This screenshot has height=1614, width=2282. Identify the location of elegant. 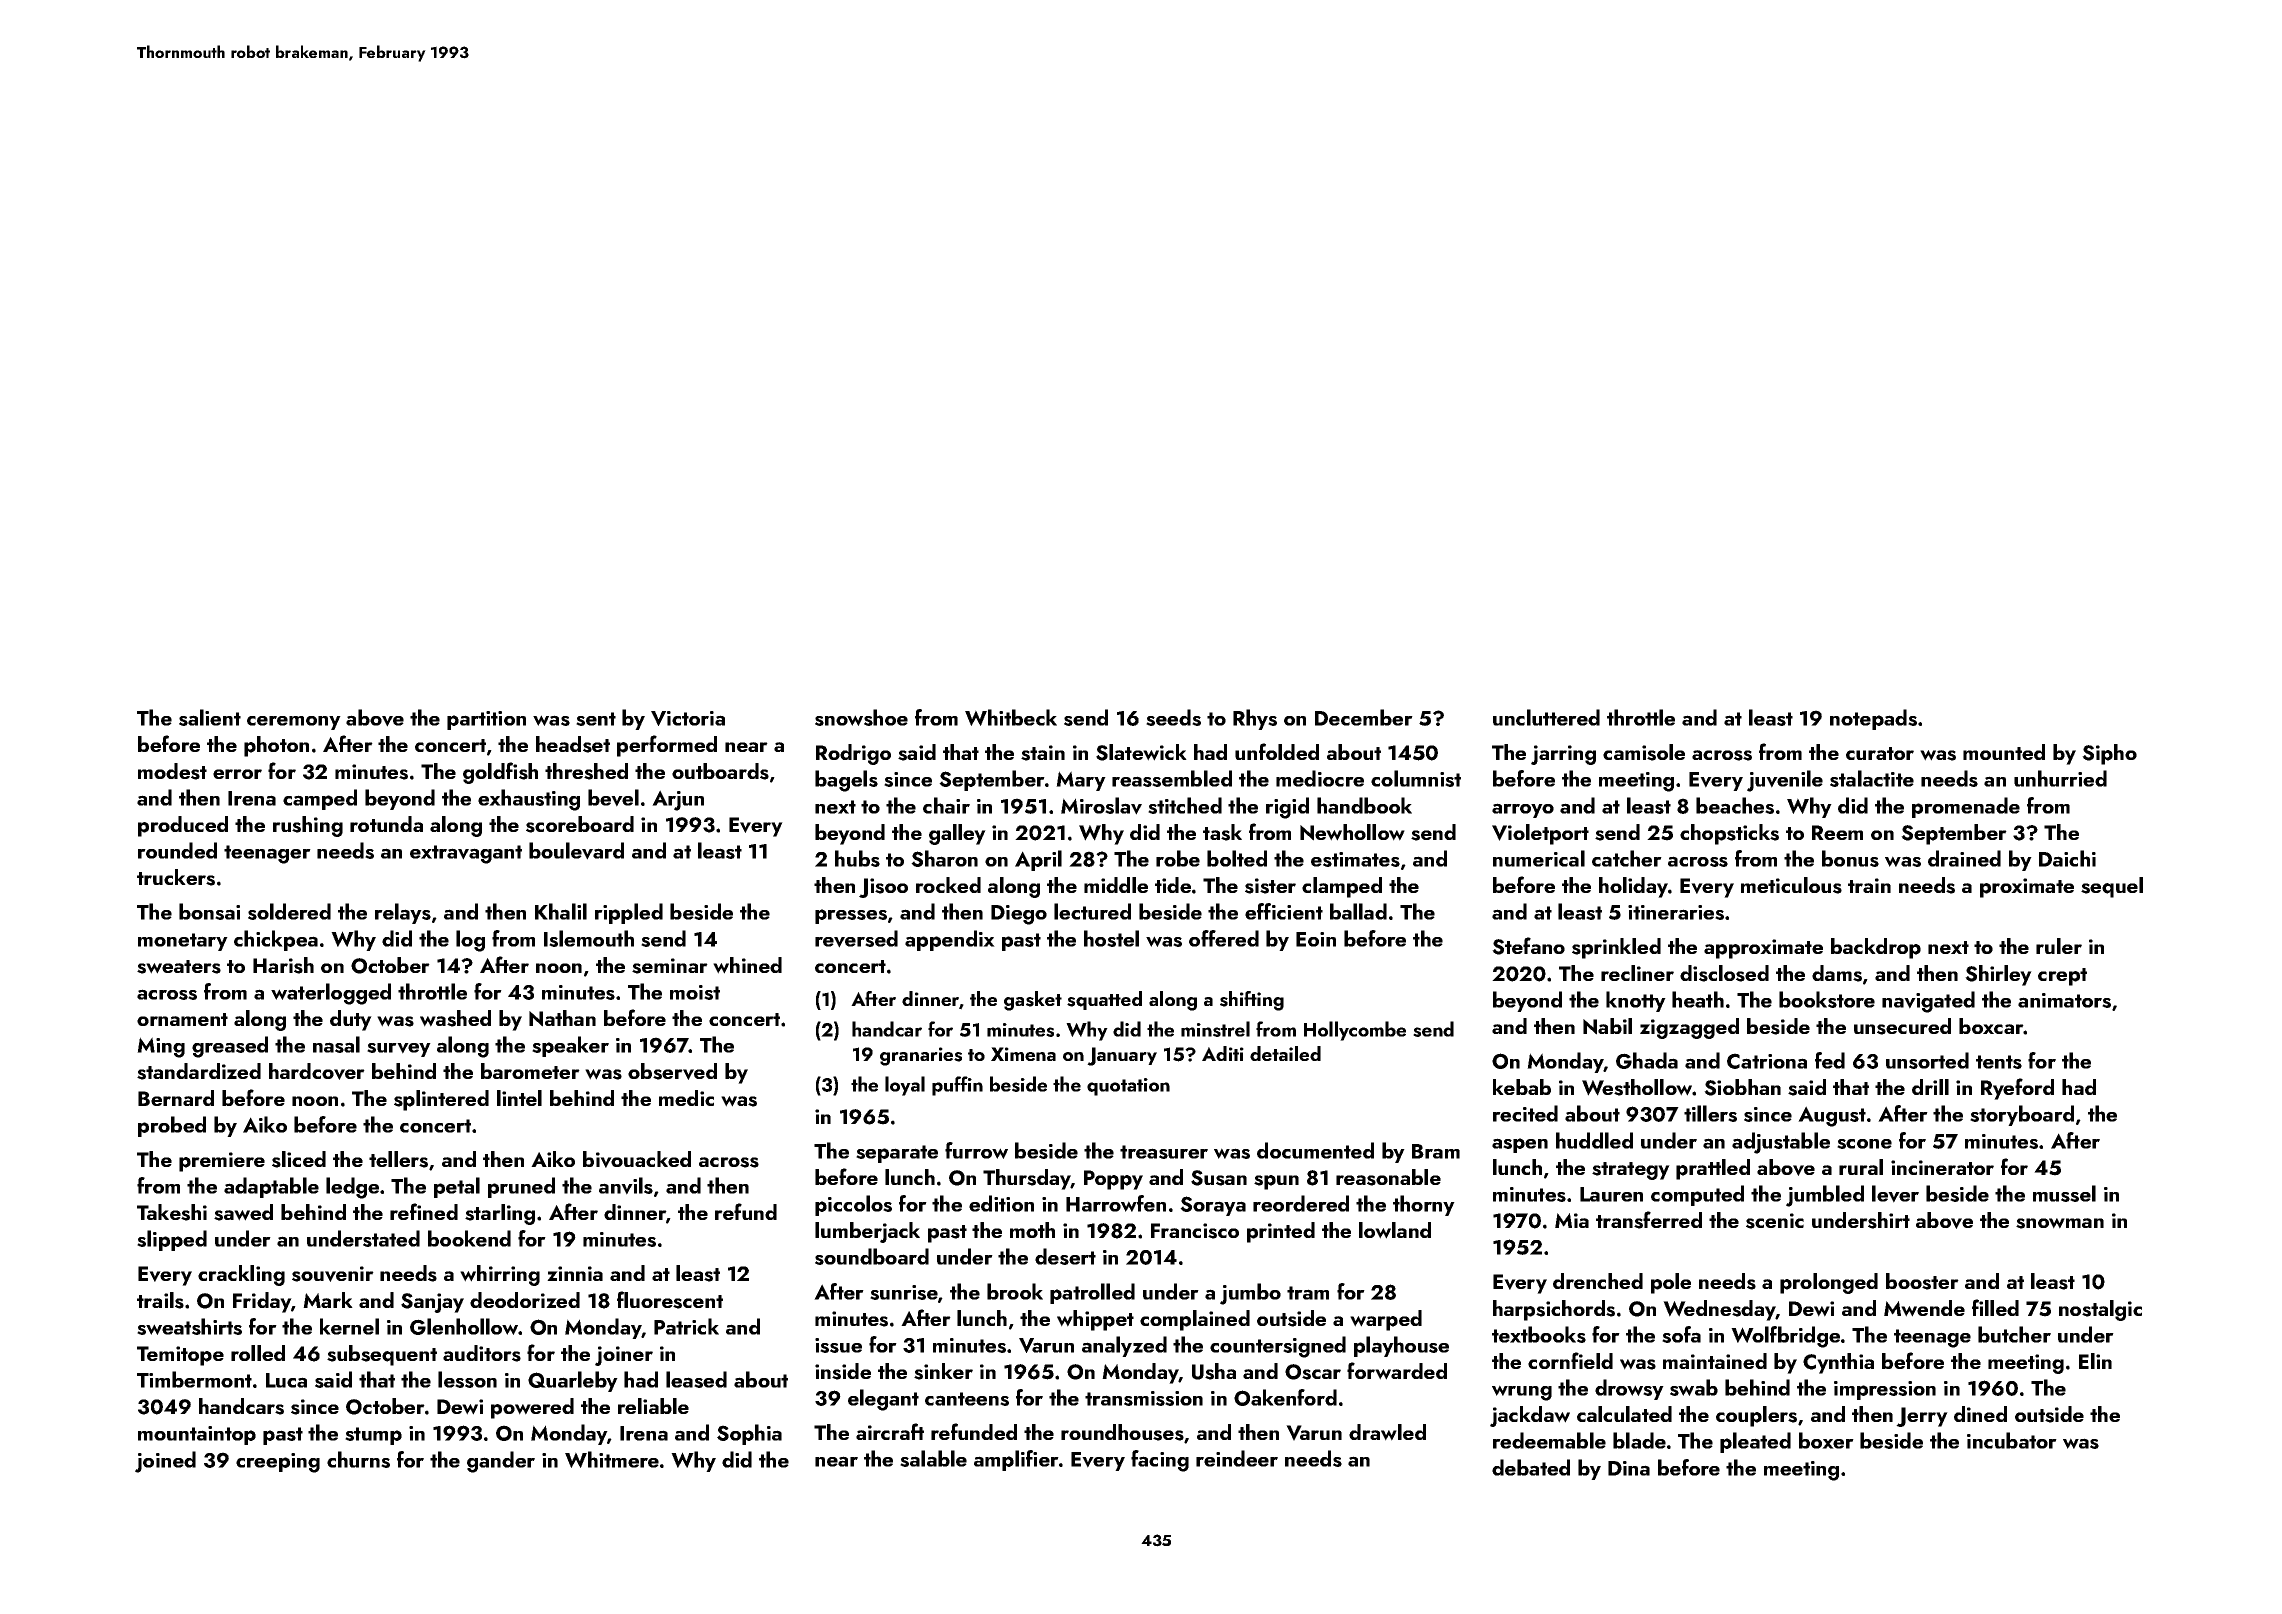
(883, 1400).
